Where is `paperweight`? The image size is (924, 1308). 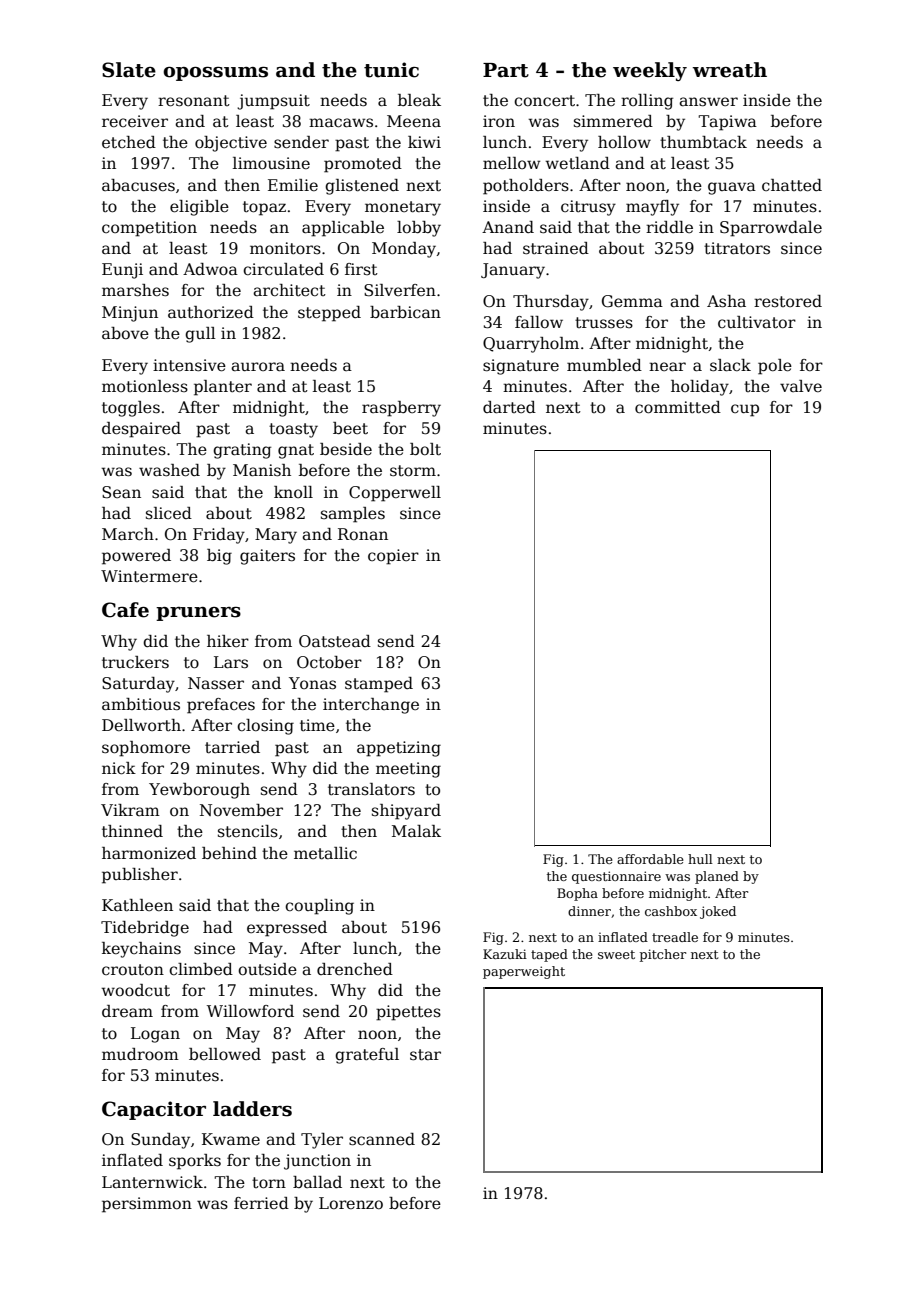
paperweight is located at coordinates (524, 972).
